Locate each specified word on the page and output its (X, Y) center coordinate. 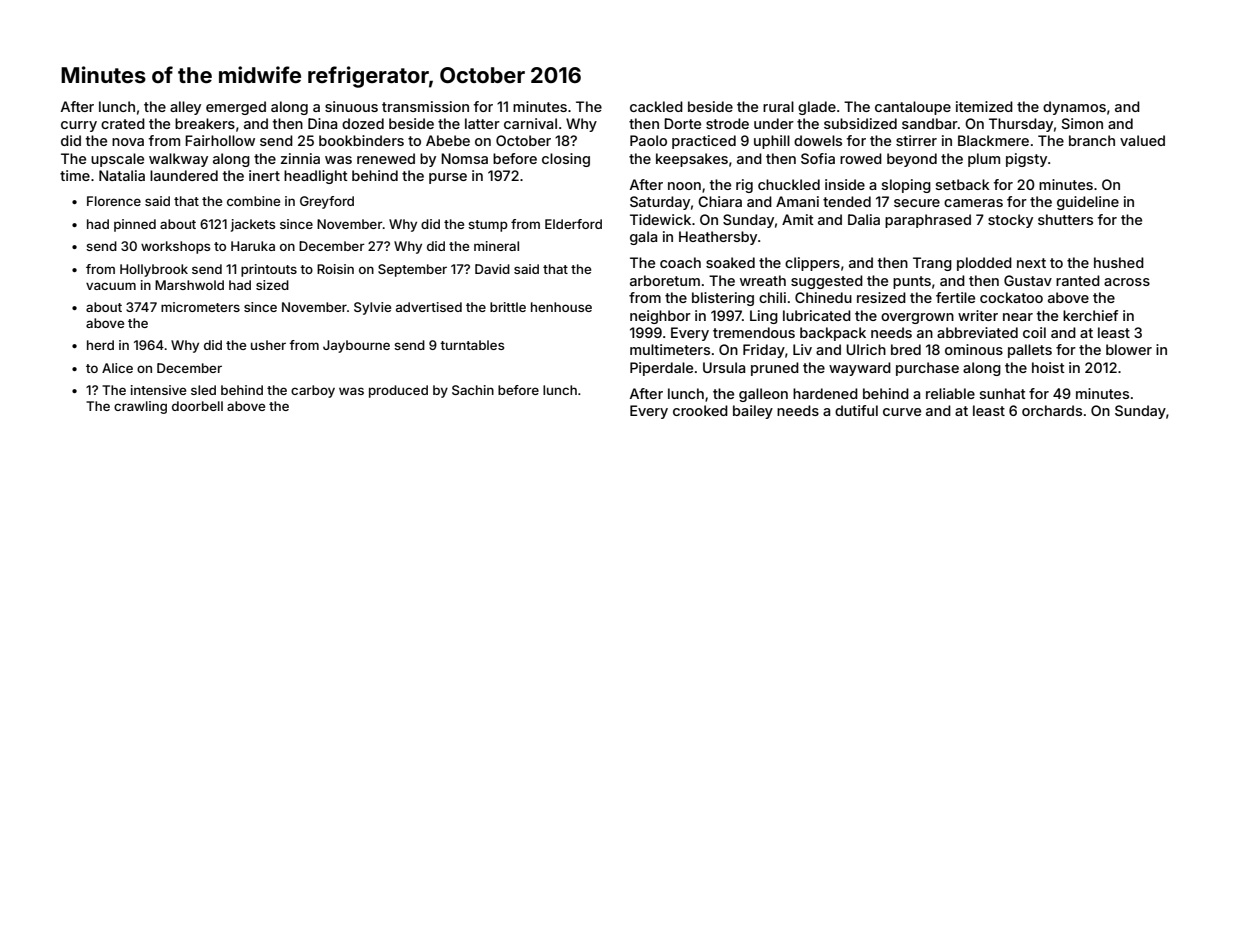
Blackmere (993, 140)
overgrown (917, 318)
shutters (1065, 219)
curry (79, 126)
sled (203, 390)
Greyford (327, 202)
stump (488, 226)
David (492, 269)
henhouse (561, 307)
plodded (984, 264)
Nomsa (464, 158)
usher (268, 345)
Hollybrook (154, 270)
